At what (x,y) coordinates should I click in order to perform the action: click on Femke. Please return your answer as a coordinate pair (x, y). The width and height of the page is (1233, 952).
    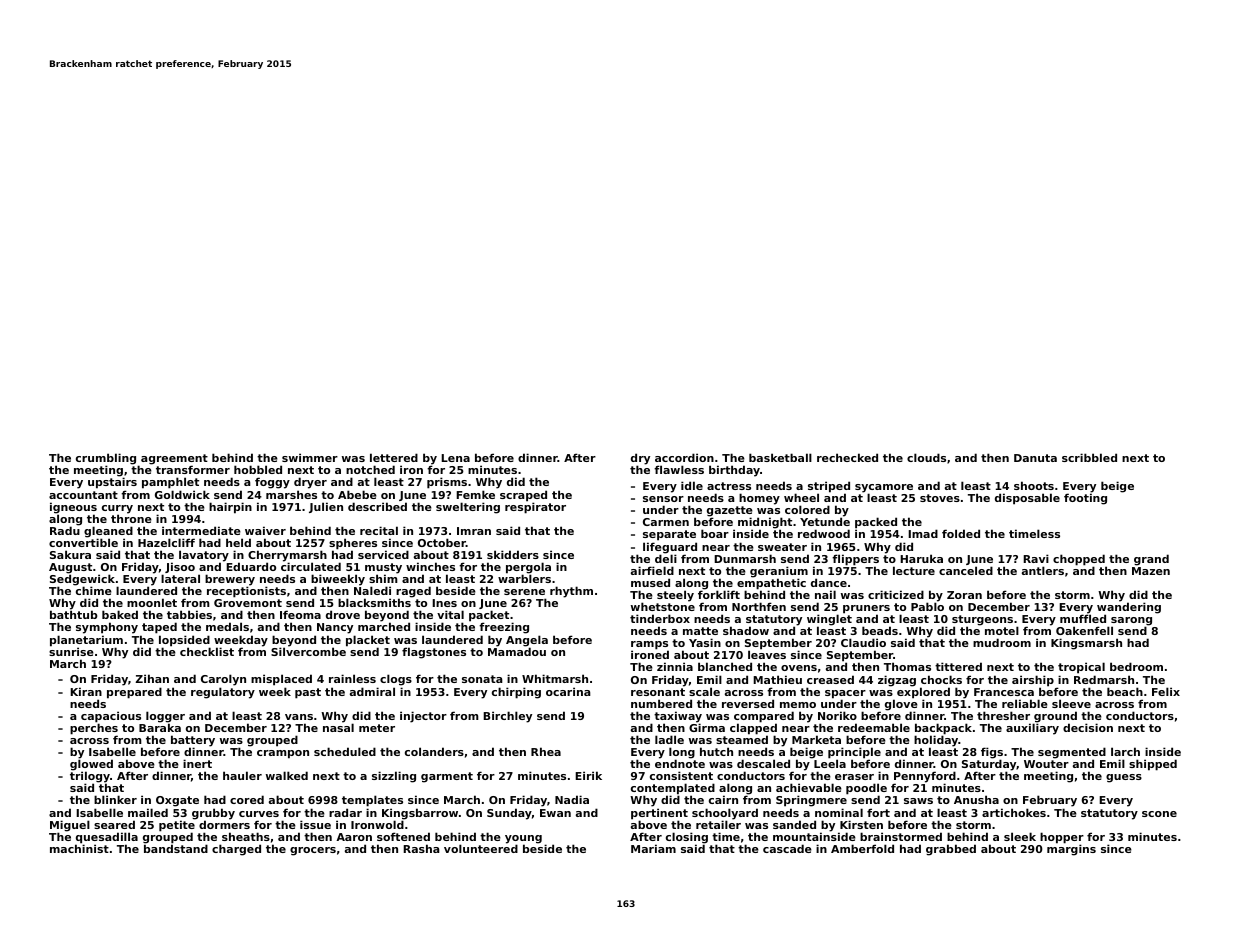
    Looking at the image, I should click on (475, 494).
